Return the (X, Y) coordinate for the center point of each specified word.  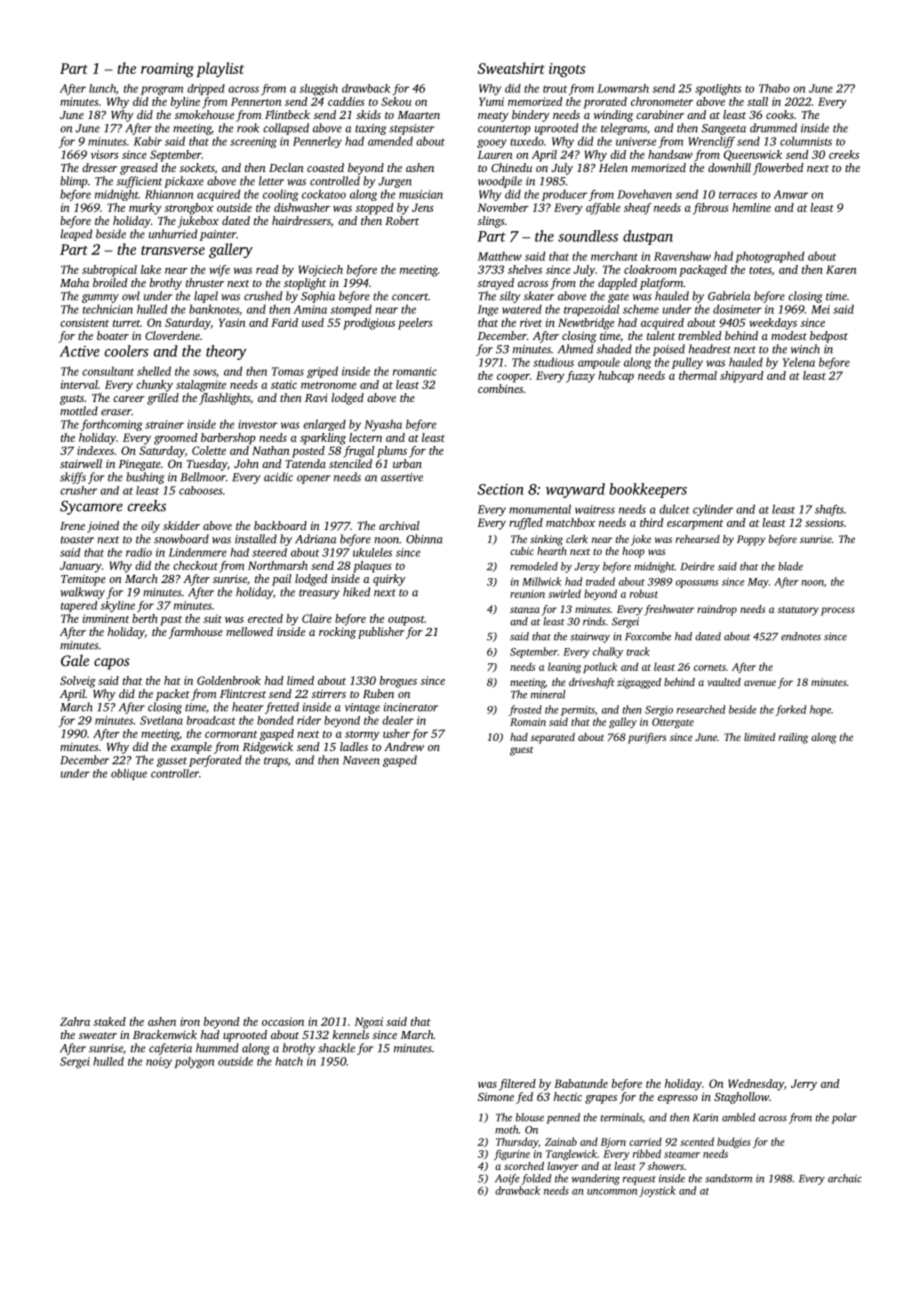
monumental (540, 509)
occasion (283, 1021)
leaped (76, 235)
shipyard (742, 377)
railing (793, 738)
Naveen (361, 760)
